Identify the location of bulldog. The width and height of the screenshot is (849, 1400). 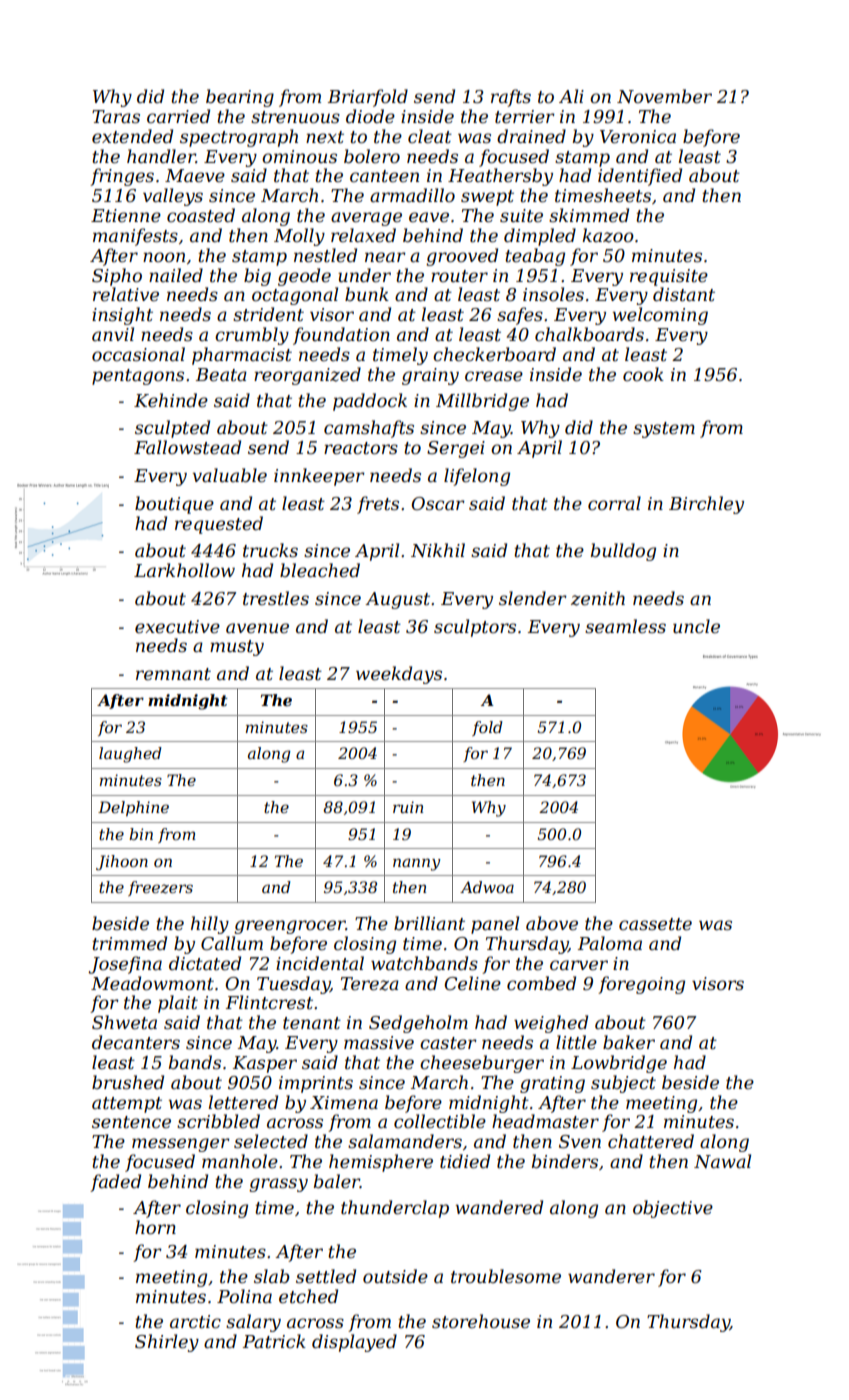
(623, 552).
